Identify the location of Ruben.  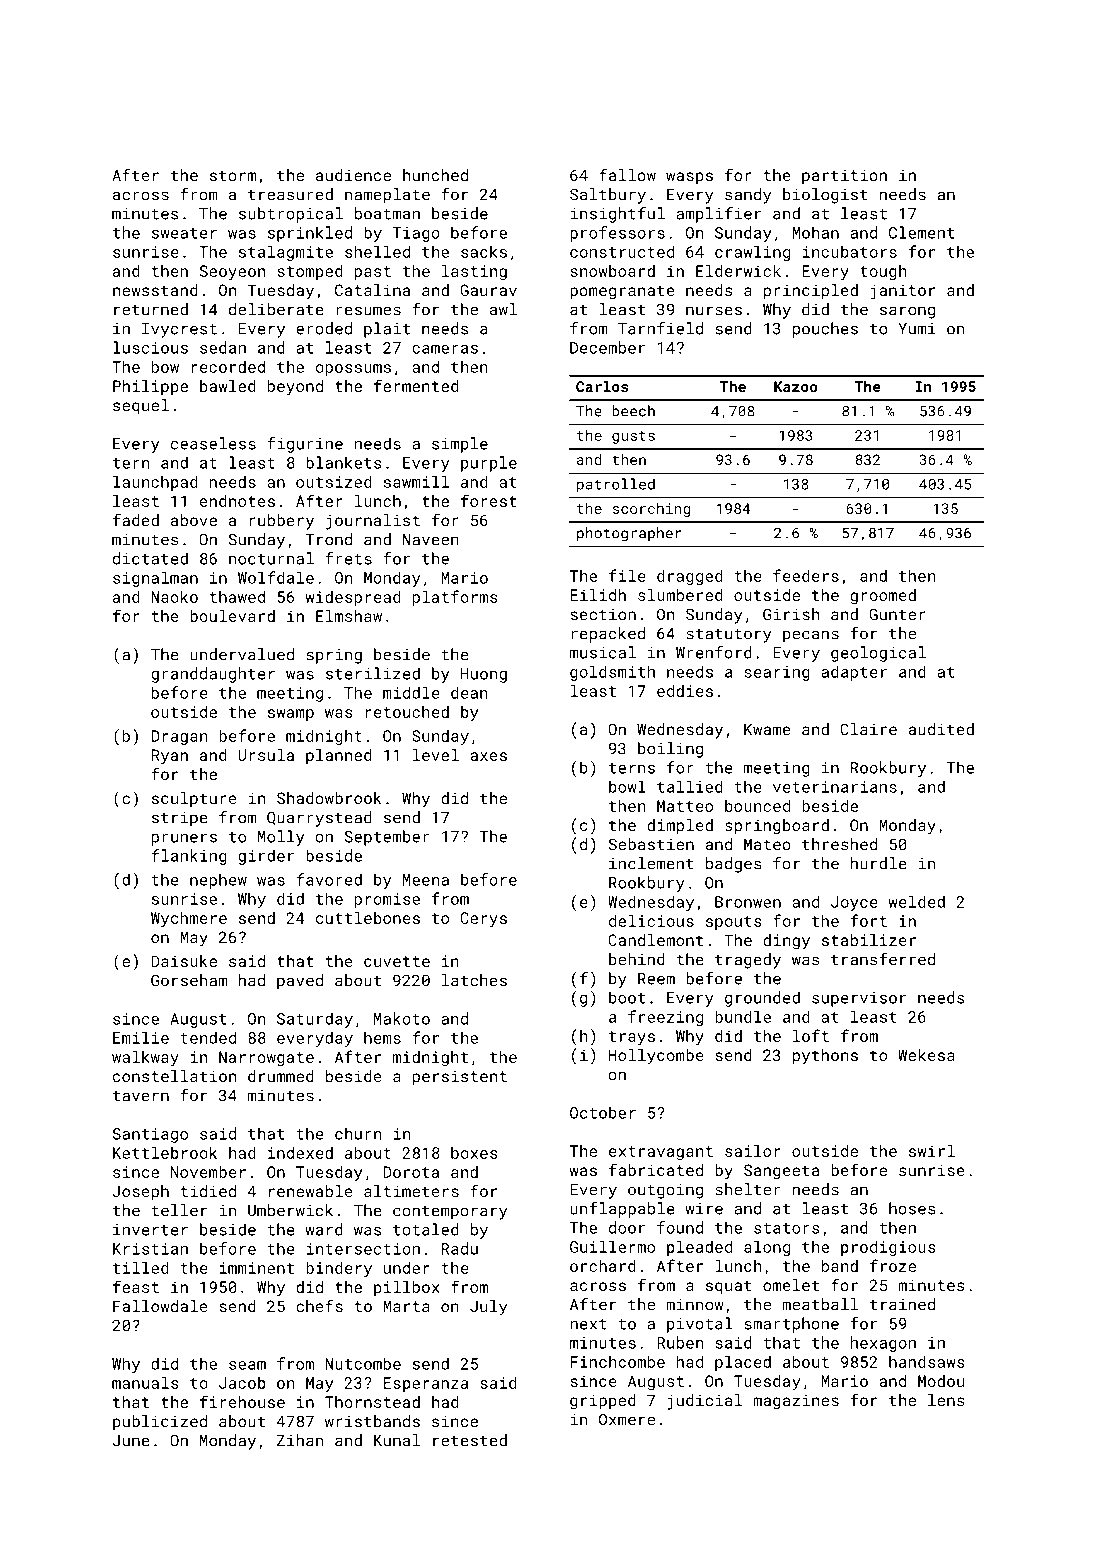
(680, 1342).
